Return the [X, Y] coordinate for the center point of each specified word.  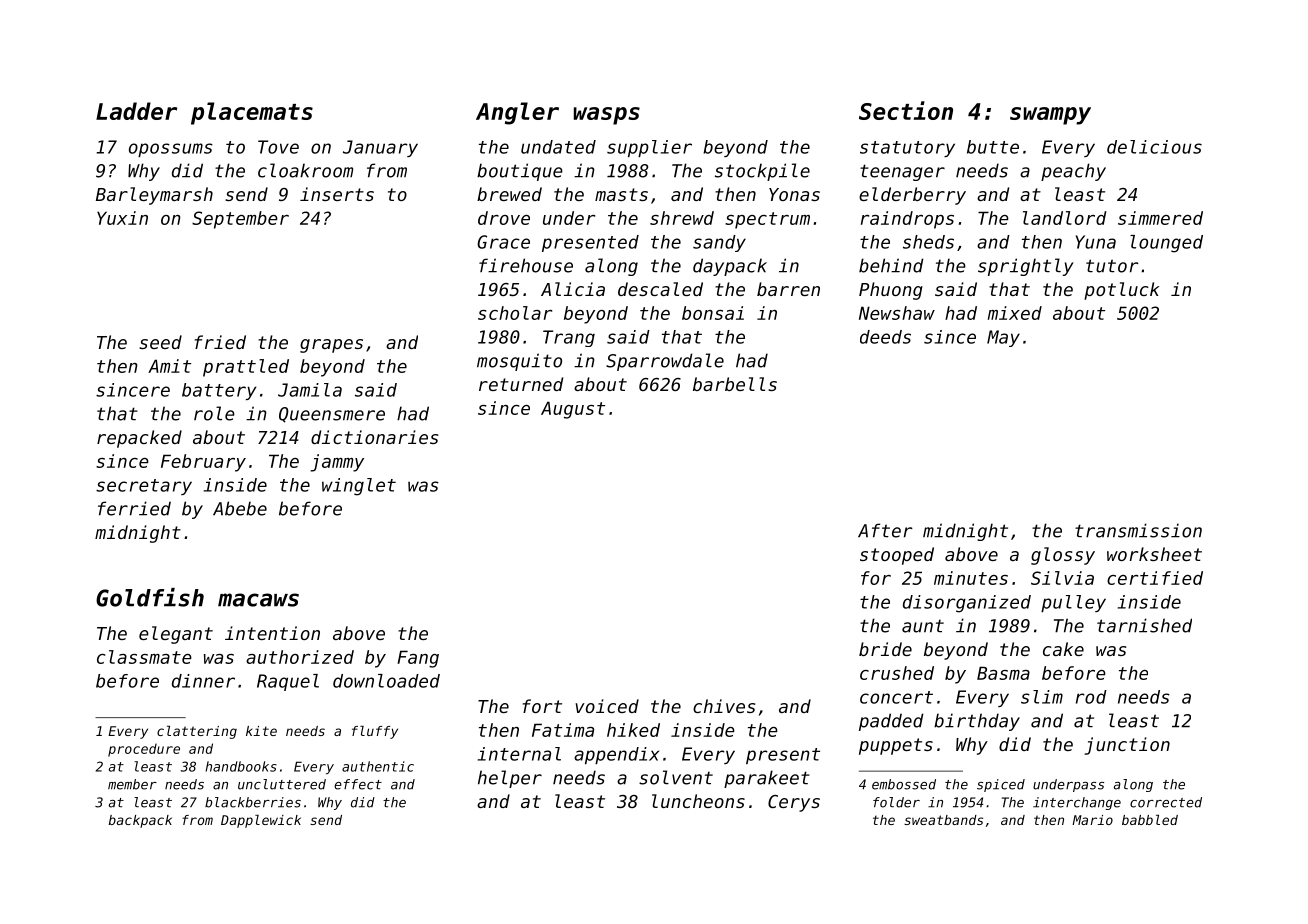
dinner [203, 681]
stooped [897, 556]
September [240, 220]
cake [1063, 649]
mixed [1015, 313]
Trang [569, 338]
